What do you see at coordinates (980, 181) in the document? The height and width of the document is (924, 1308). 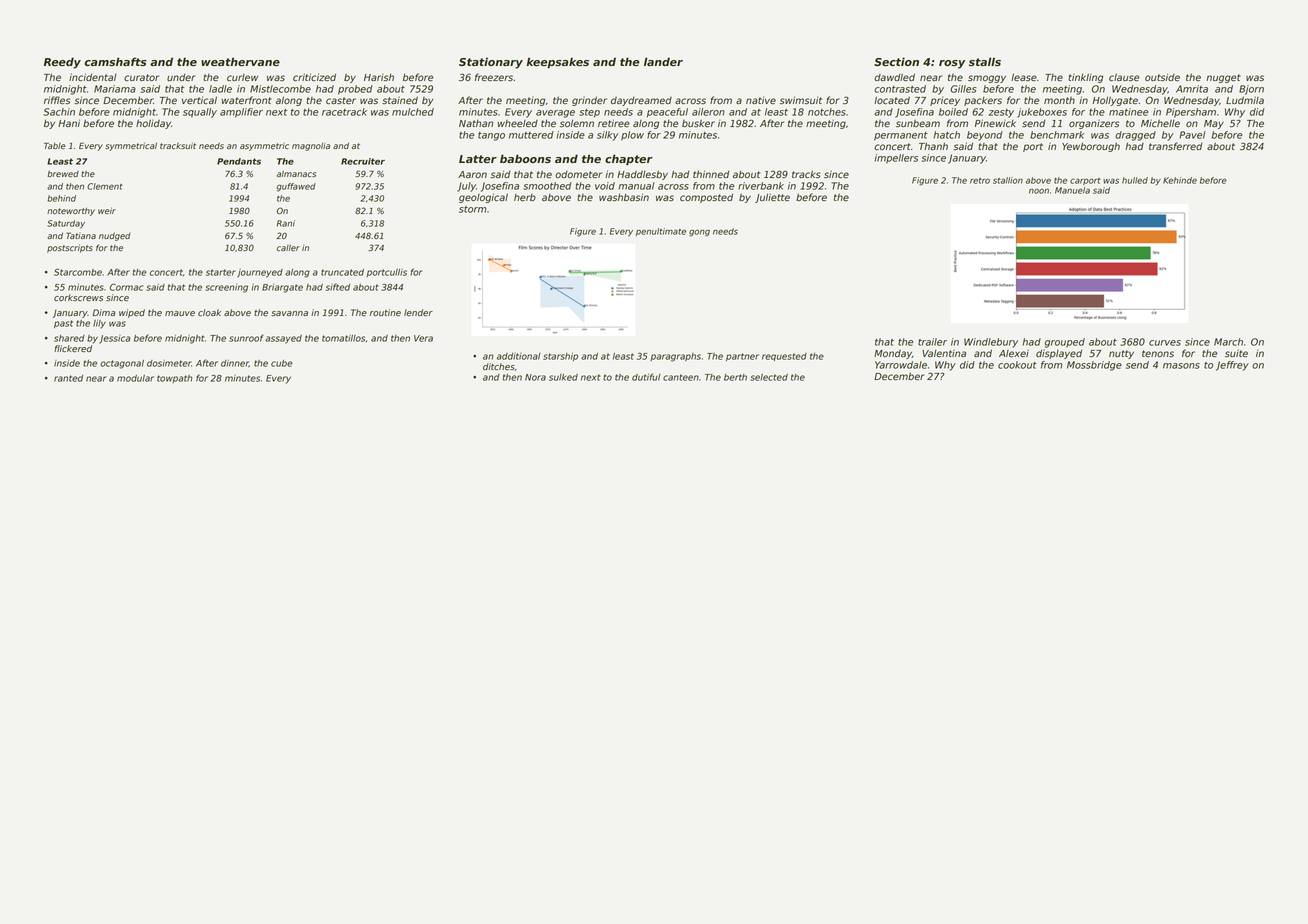 I see `retro` at bounding box center [980, 181].
